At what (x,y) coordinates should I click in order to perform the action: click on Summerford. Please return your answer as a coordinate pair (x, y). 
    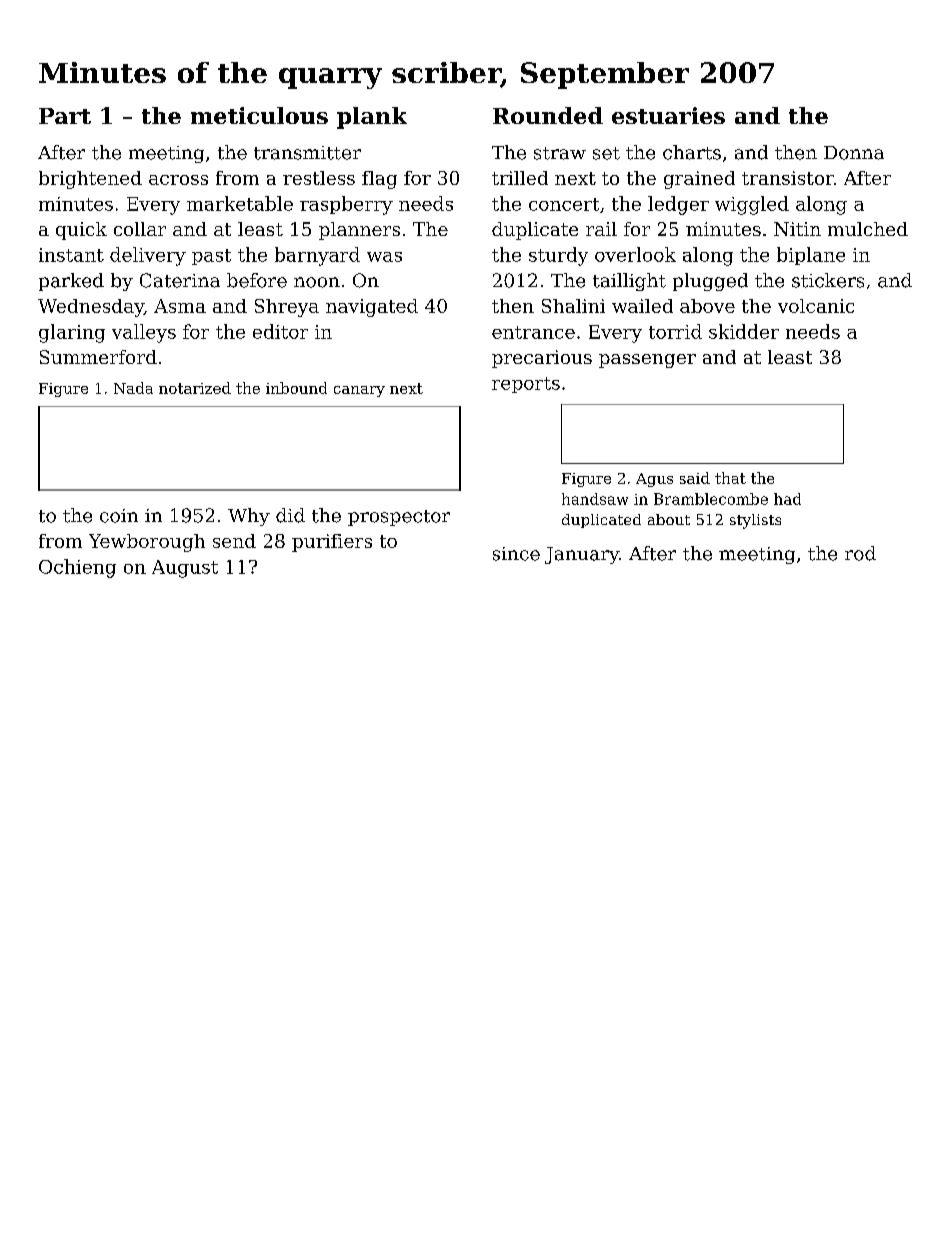
    Looking at the image, I should click on (98, 357).
